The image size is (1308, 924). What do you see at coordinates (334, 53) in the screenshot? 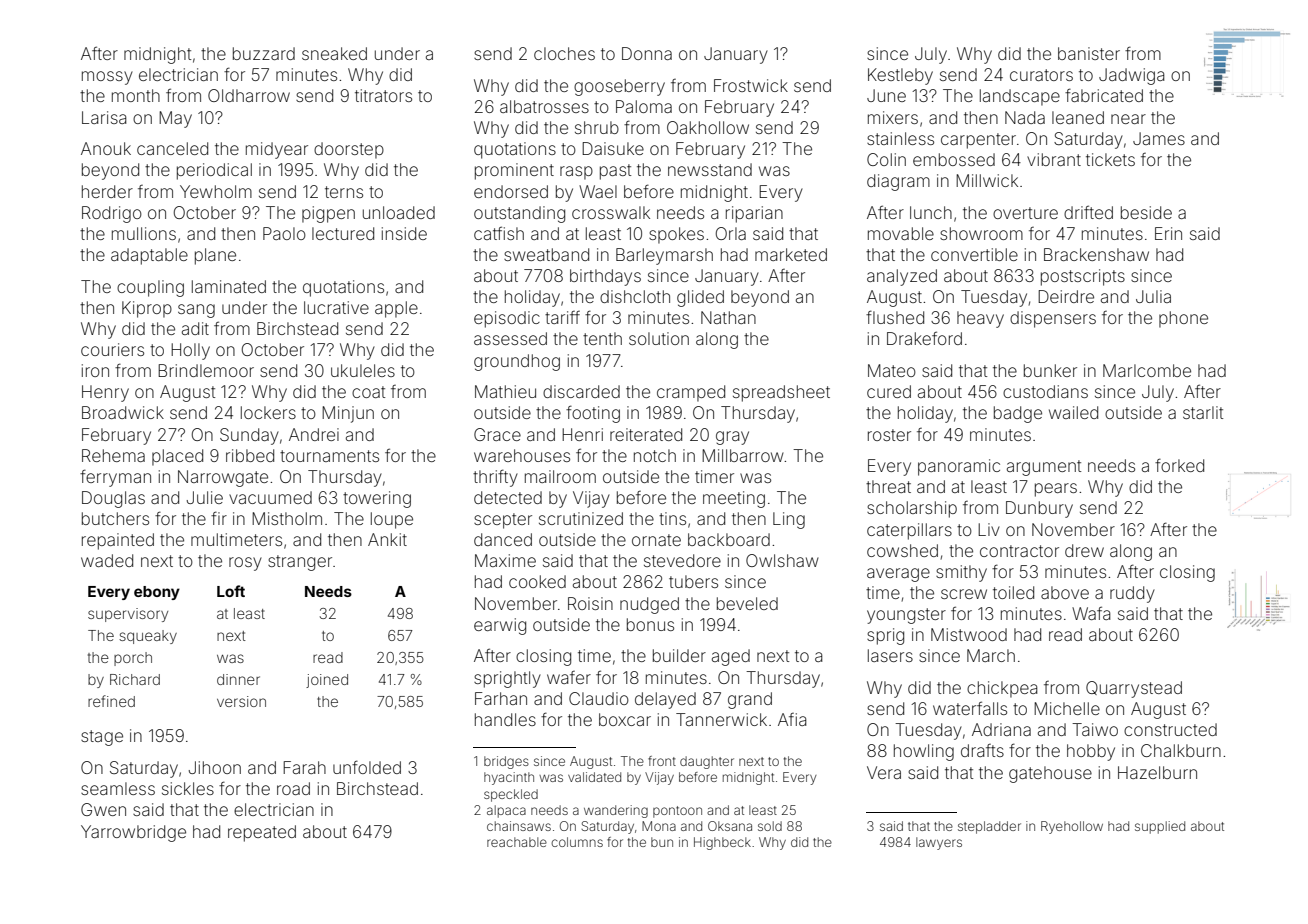
I see `sneaked` at bounding box center [334, 53].
